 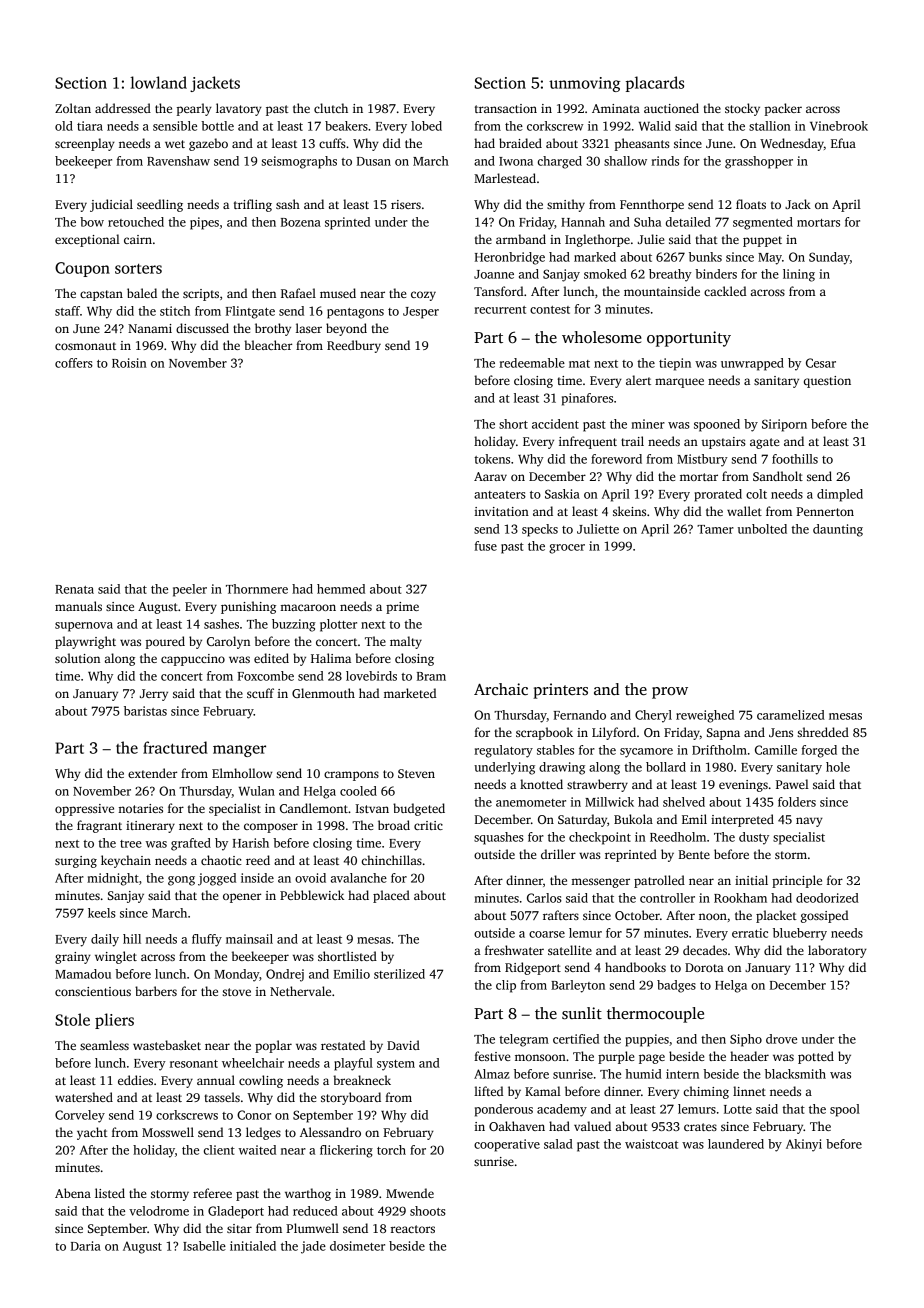 What do you see at coordinates (558, 1144) in the image?
I see `salad` at bounding box center [558, 1144].
